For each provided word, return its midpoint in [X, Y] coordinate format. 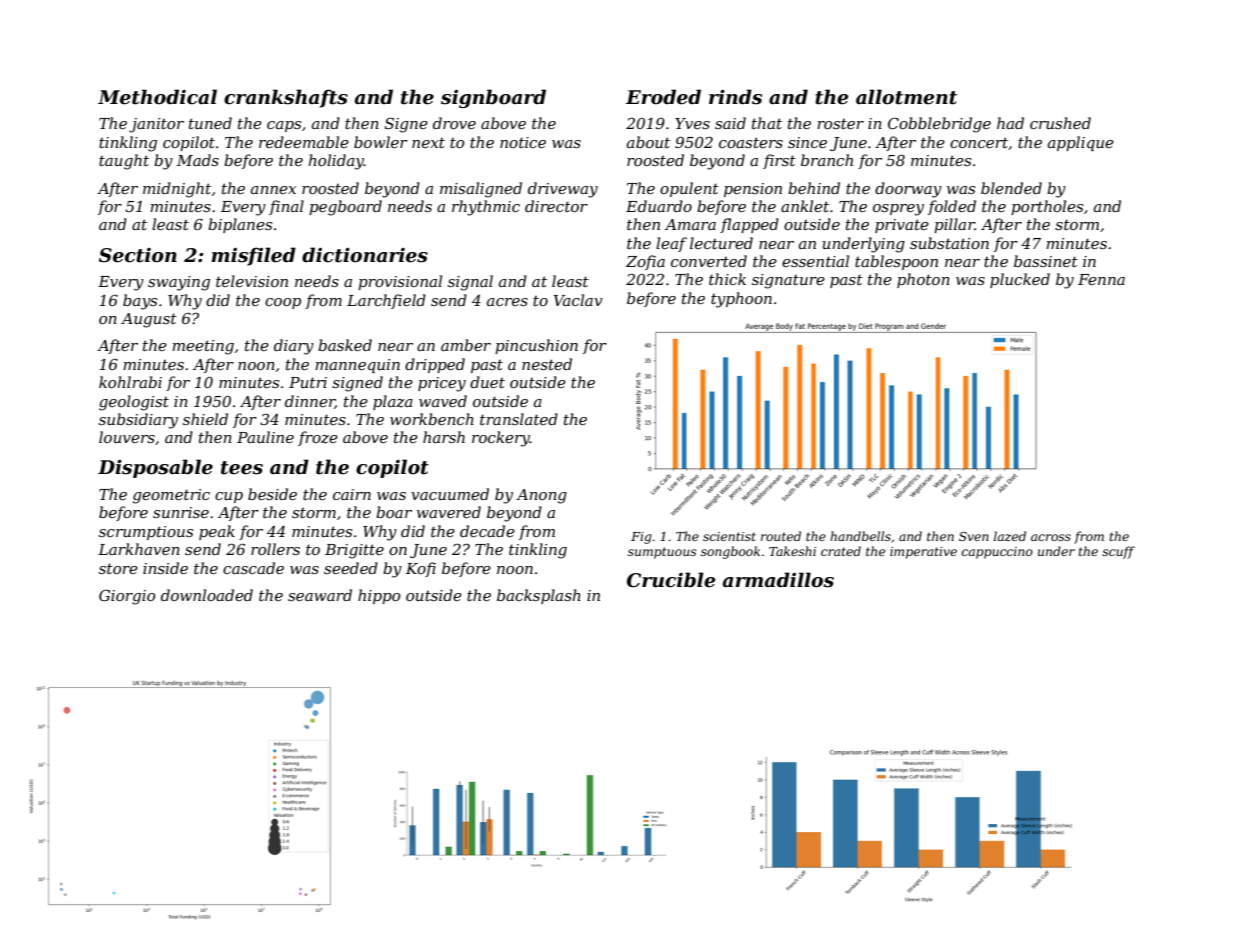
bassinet [1046, 261]
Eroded [663, 97]
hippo [379, 596]
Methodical [157, 97]
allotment [906, 97]
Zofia [645, 262]
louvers [127, 437]
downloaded [207, 595]
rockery [501, 439]
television [252, 281]
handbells [860, 536]
